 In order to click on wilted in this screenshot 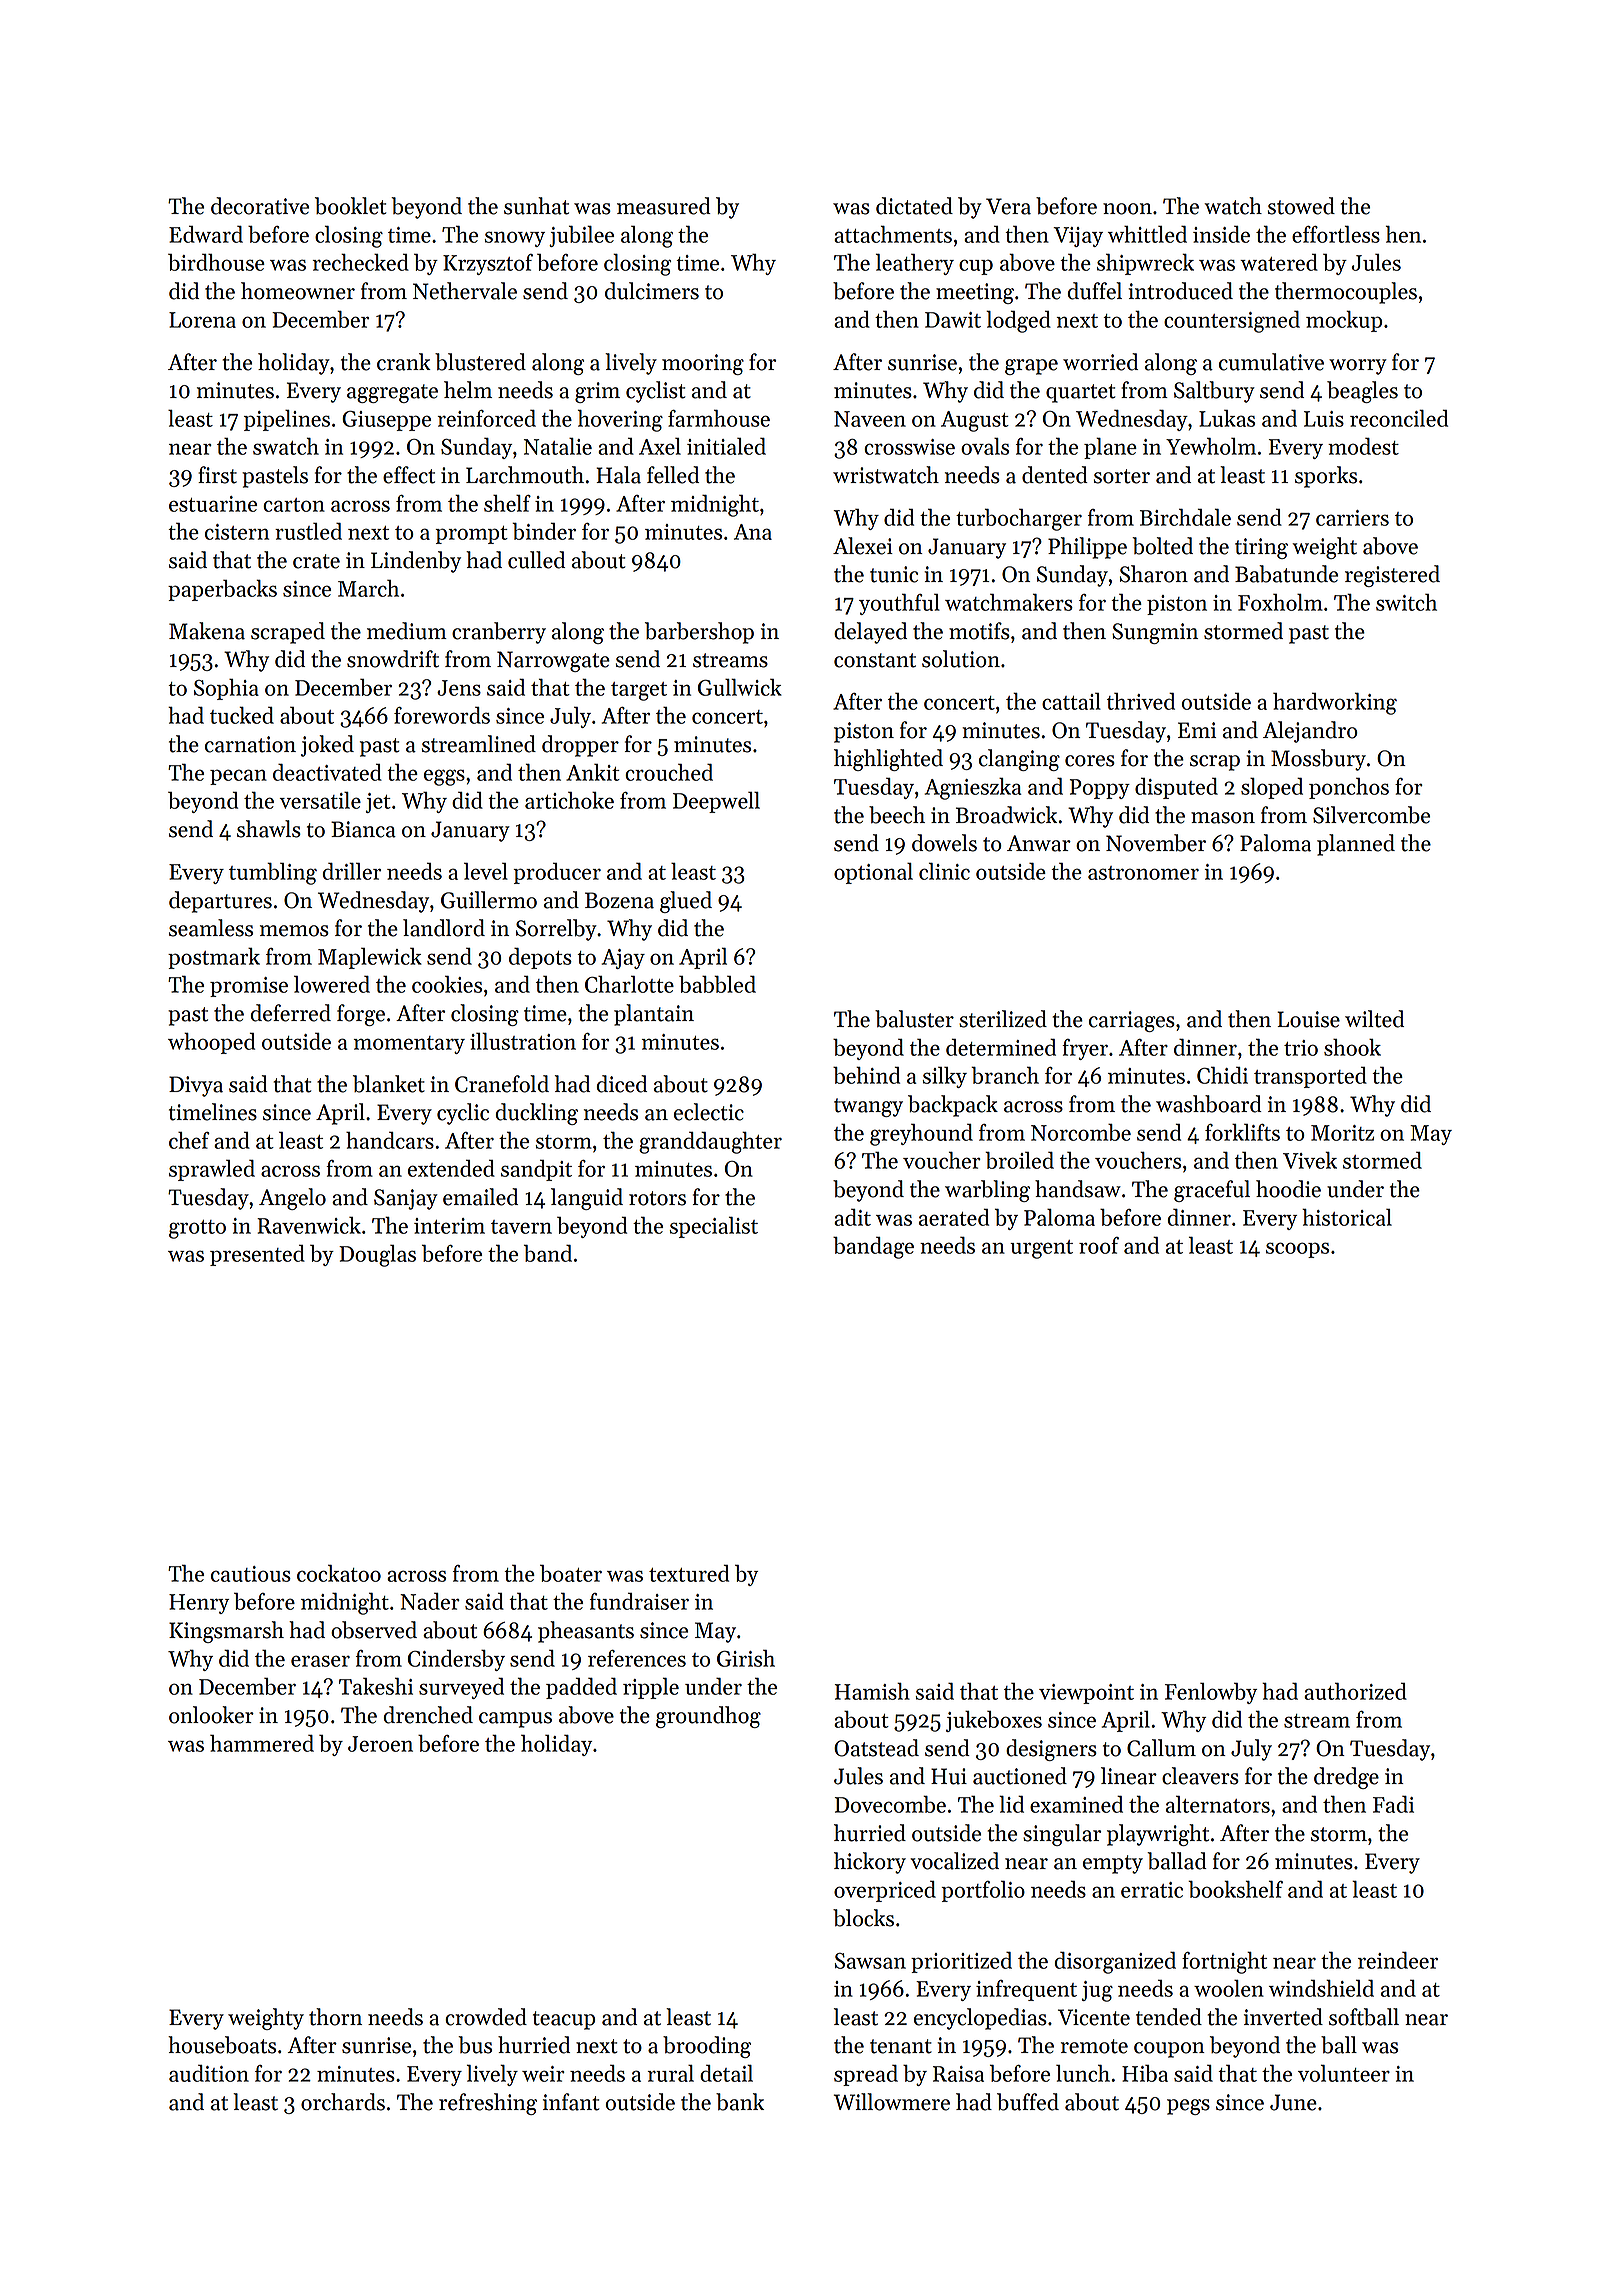, I will do `click(1374, 1019)`.
